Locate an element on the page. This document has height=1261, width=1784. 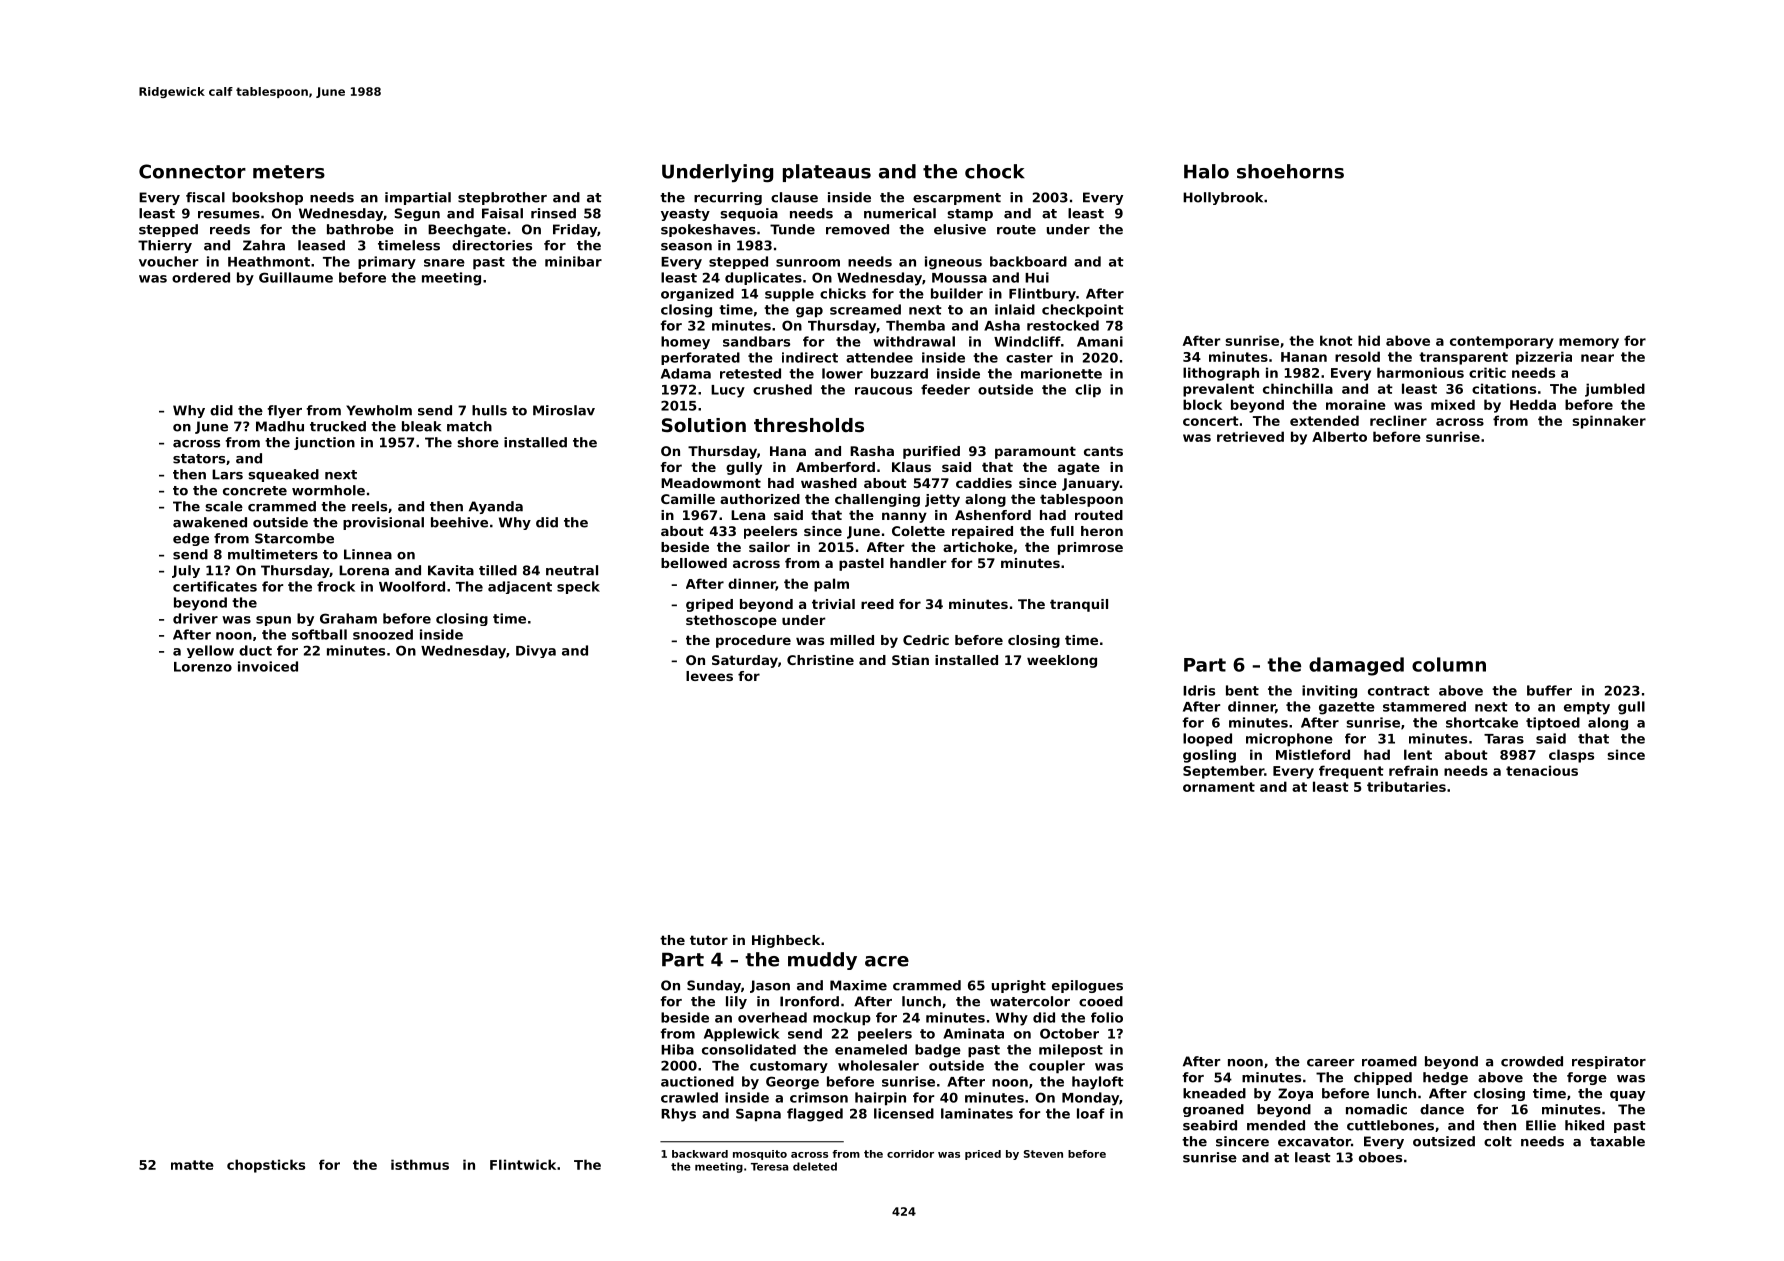
isthmus is located at coordinates (420, 1164).
